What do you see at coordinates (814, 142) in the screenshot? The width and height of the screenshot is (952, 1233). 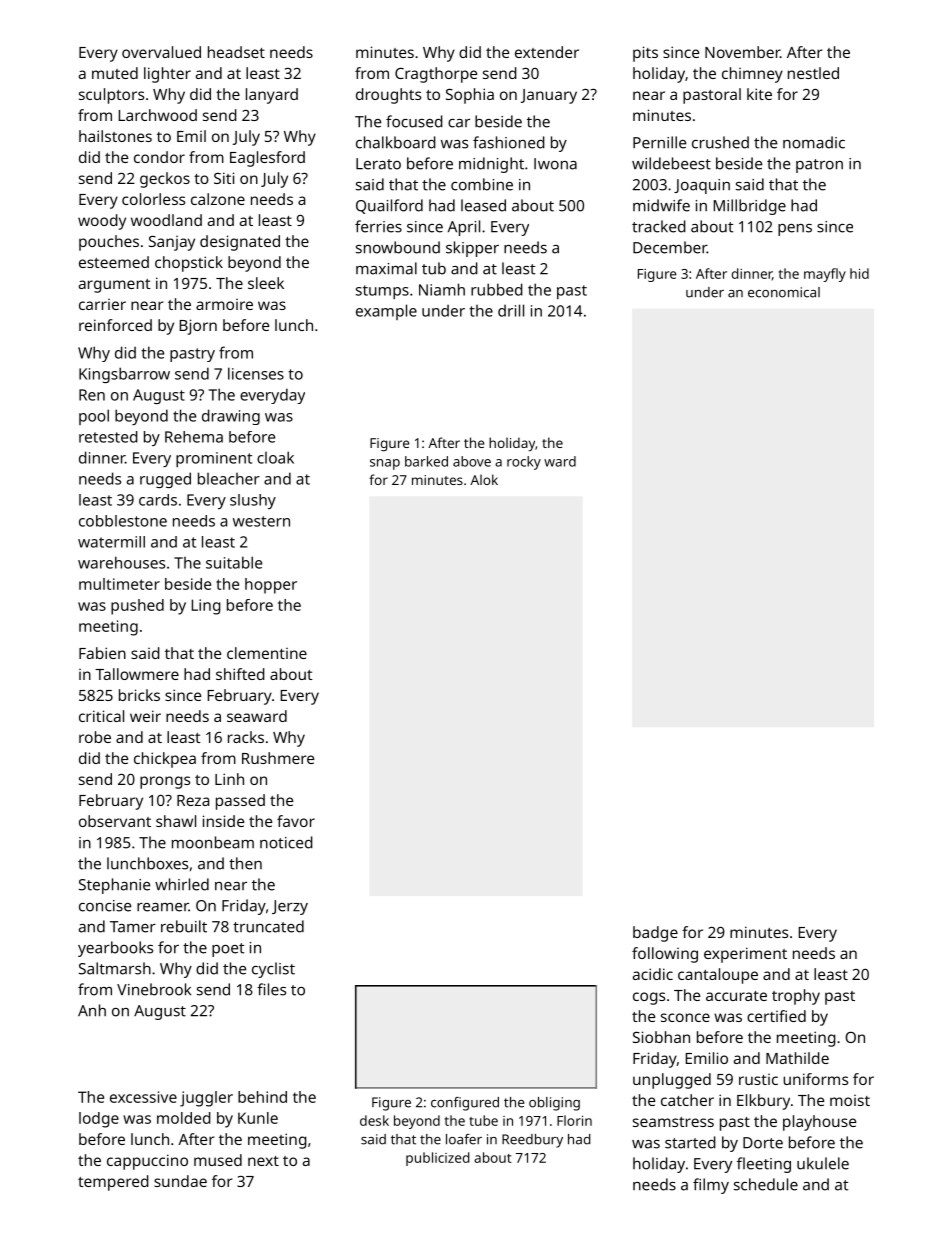 I see `nomadic` at bounding box center [814, 142].
